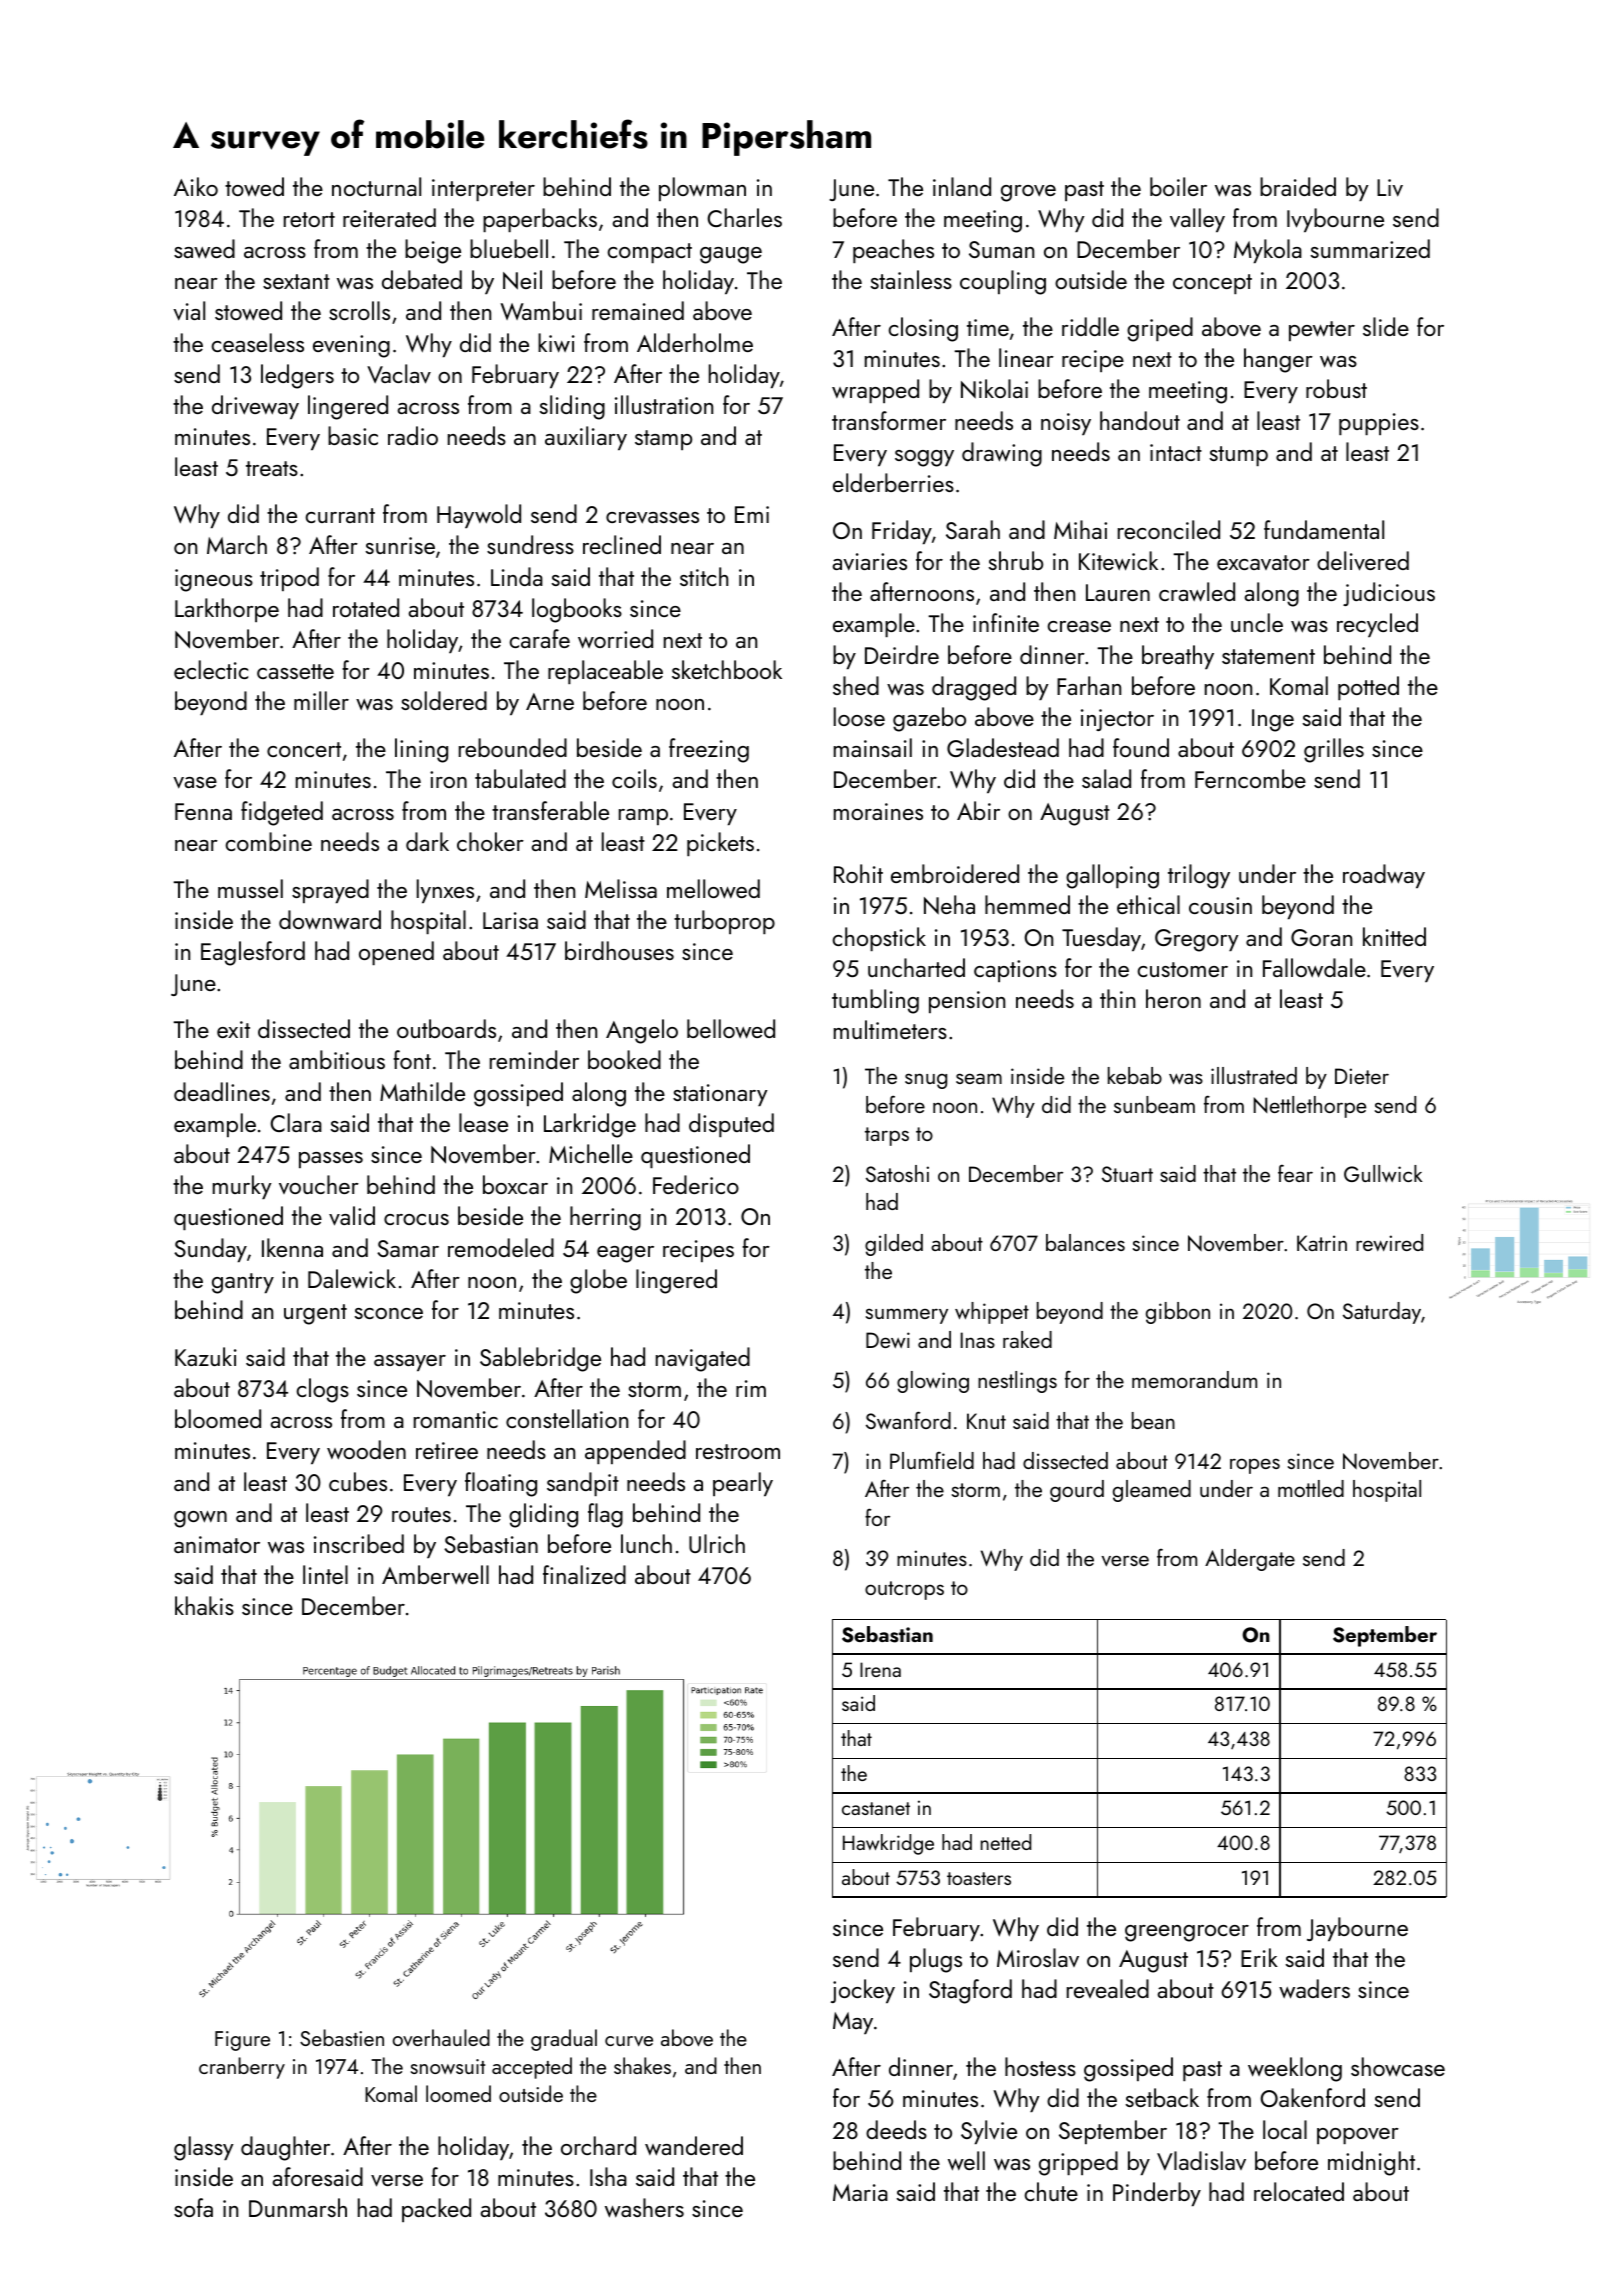  Describe the element at coordinates (322, 1390) in the page. I see `clogs` at that location.
